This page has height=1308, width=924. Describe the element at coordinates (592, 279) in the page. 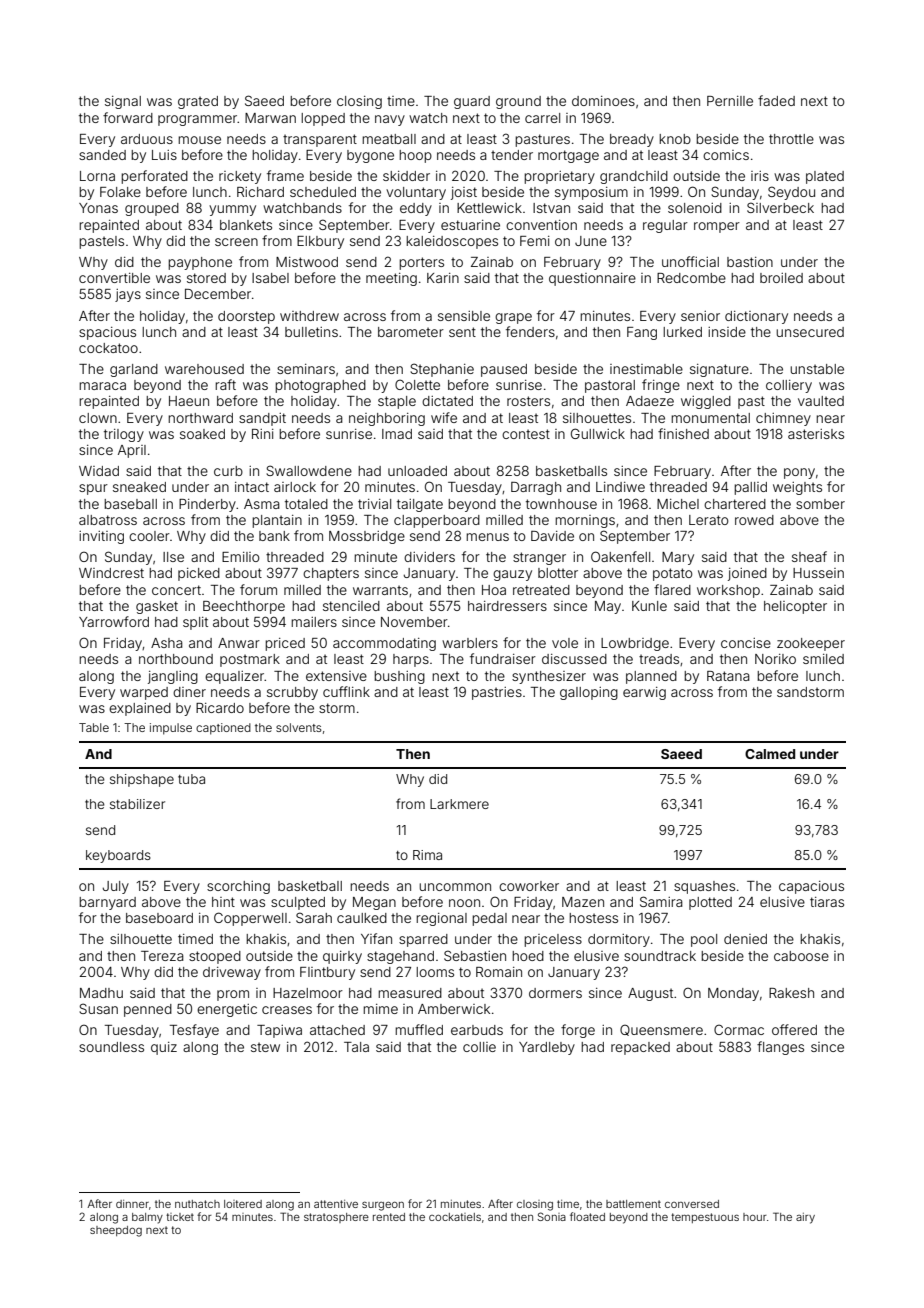

I see `questionnaire` at that location.
